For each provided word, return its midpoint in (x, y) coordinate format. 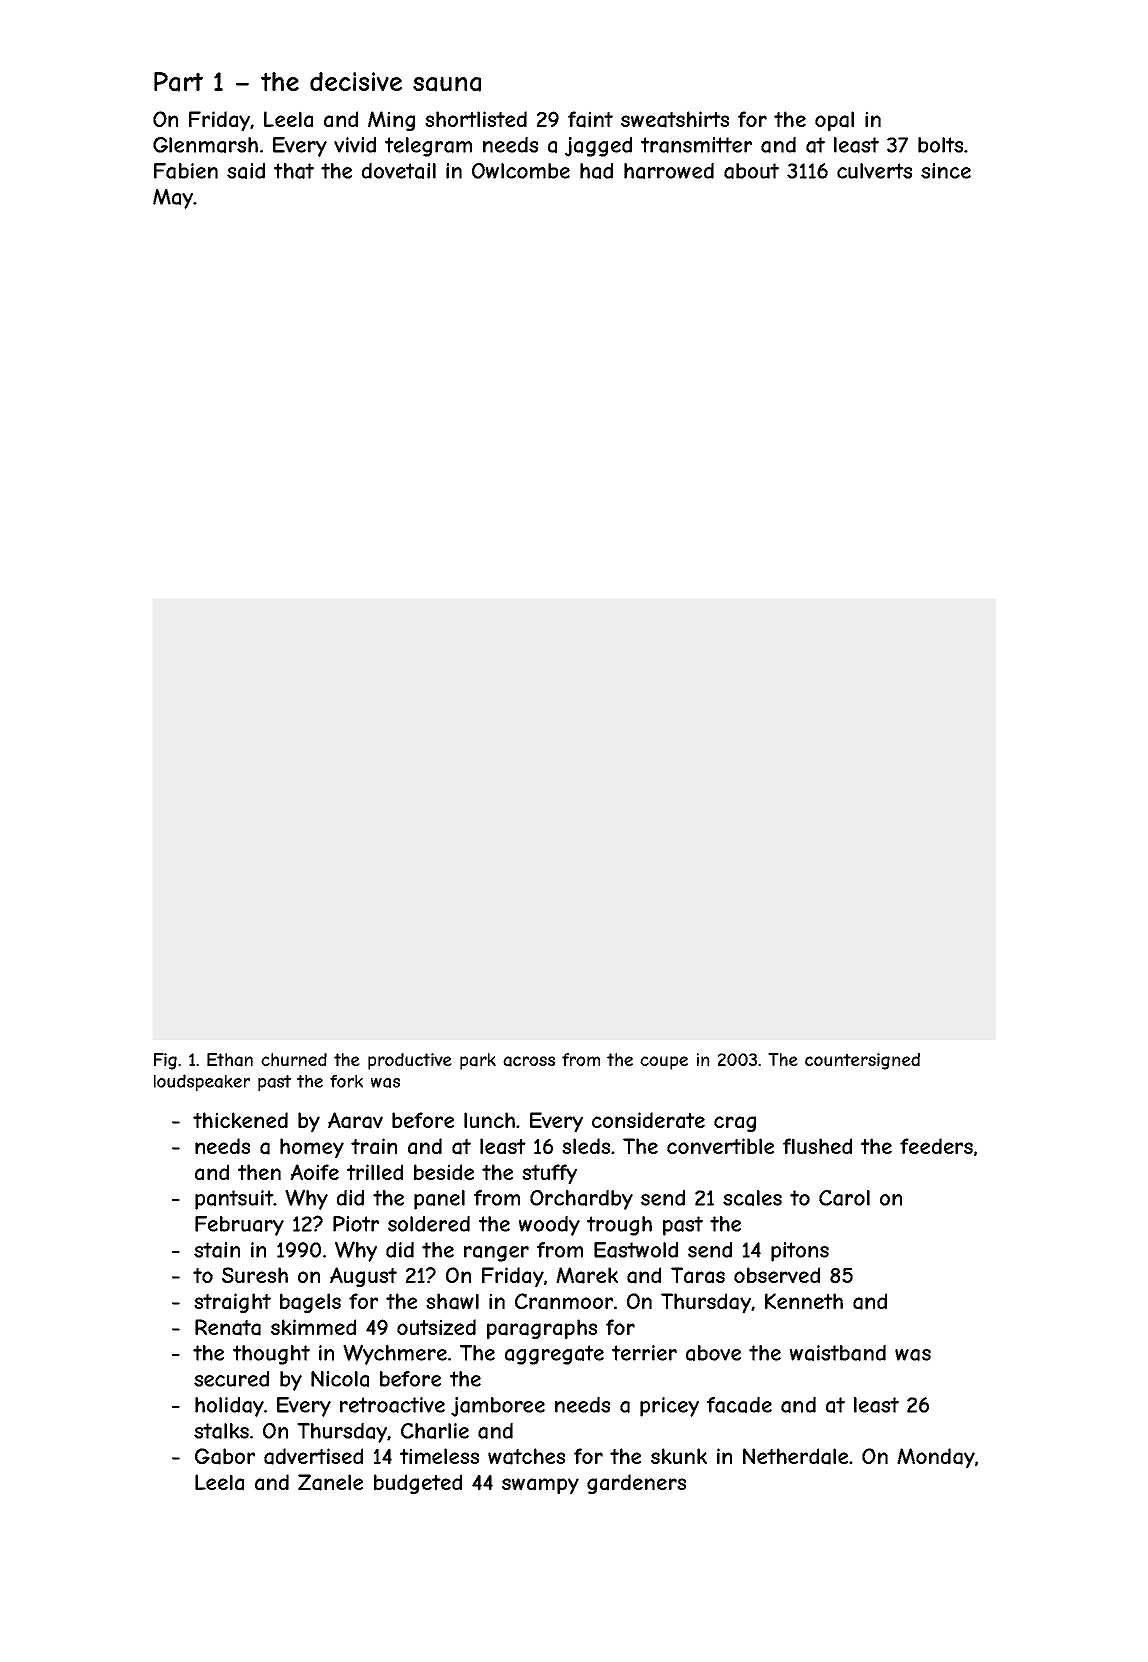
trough (619, 1226)
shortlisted (476, 119)
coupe (664, 1063)
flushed (817, 1146)
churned (294, 1059)
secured (231, 1379)
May (173, 199)
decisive (356, 81)
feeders (936, 1146)
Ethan (230, 1060)
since (946, 171)
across (529, 1061)
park (478, 1061)
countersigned (862, 1061)
